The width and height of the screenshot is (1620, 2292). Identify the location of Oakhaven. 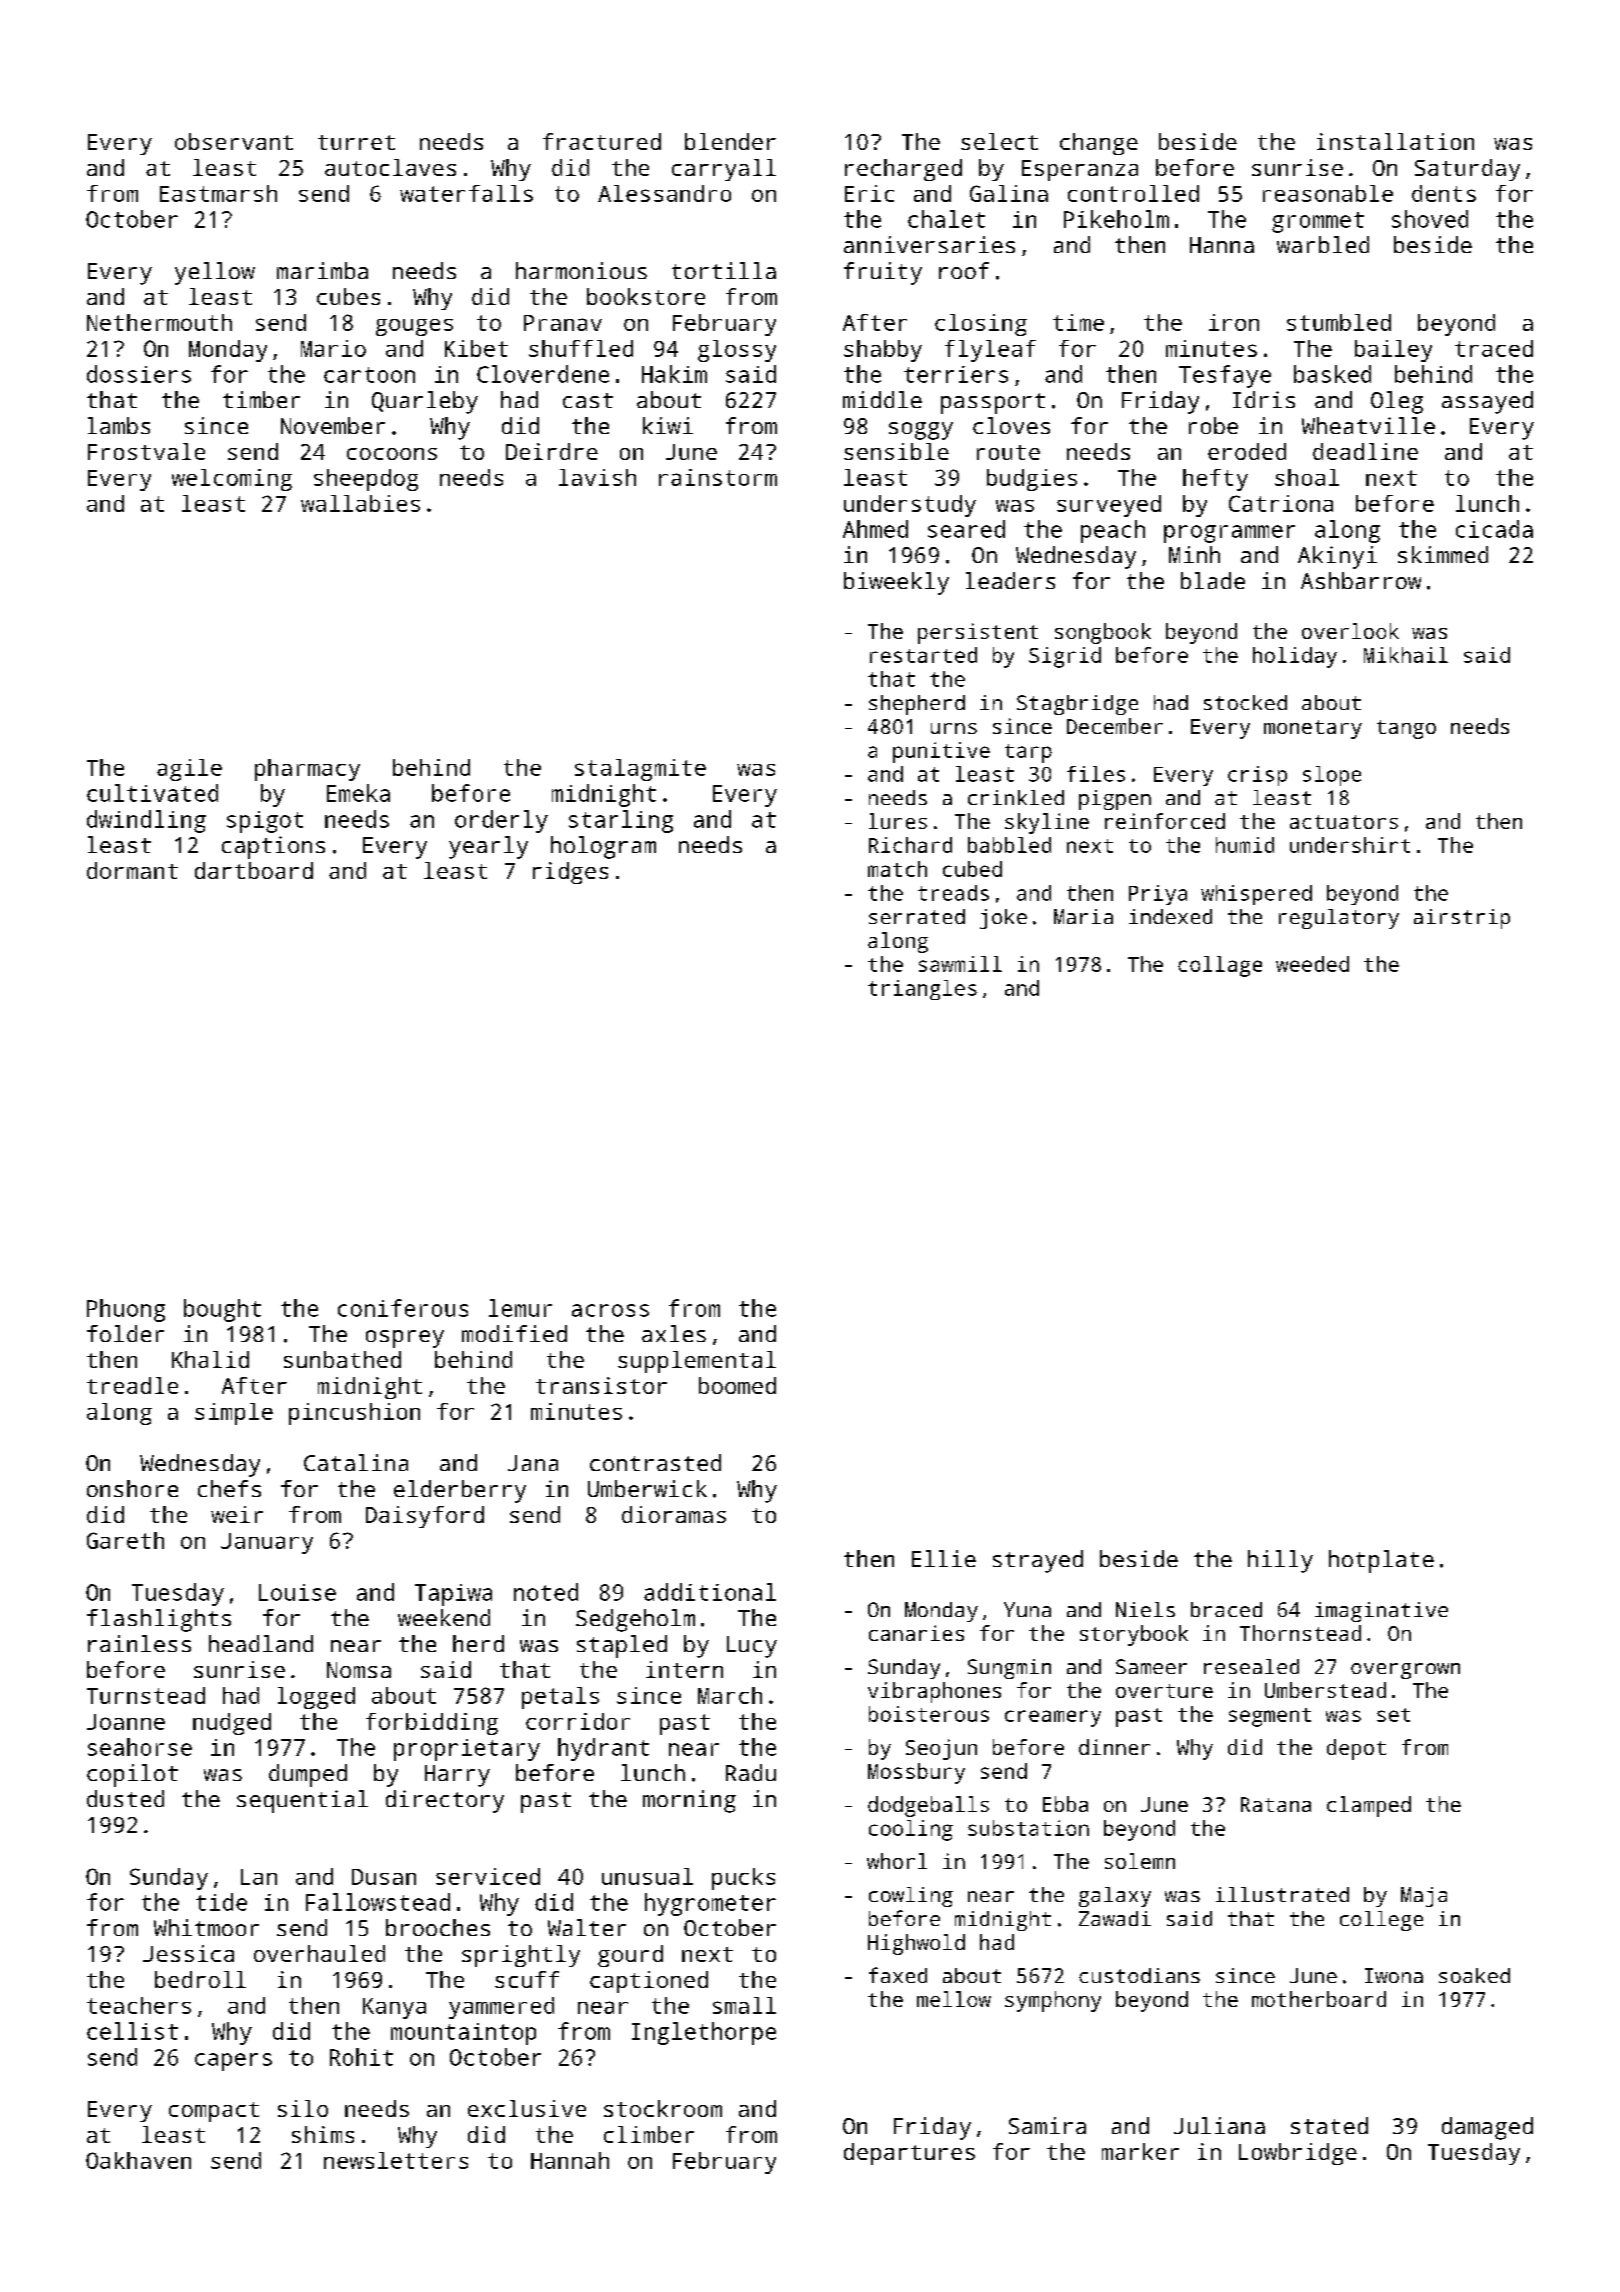
(138, 2160).
